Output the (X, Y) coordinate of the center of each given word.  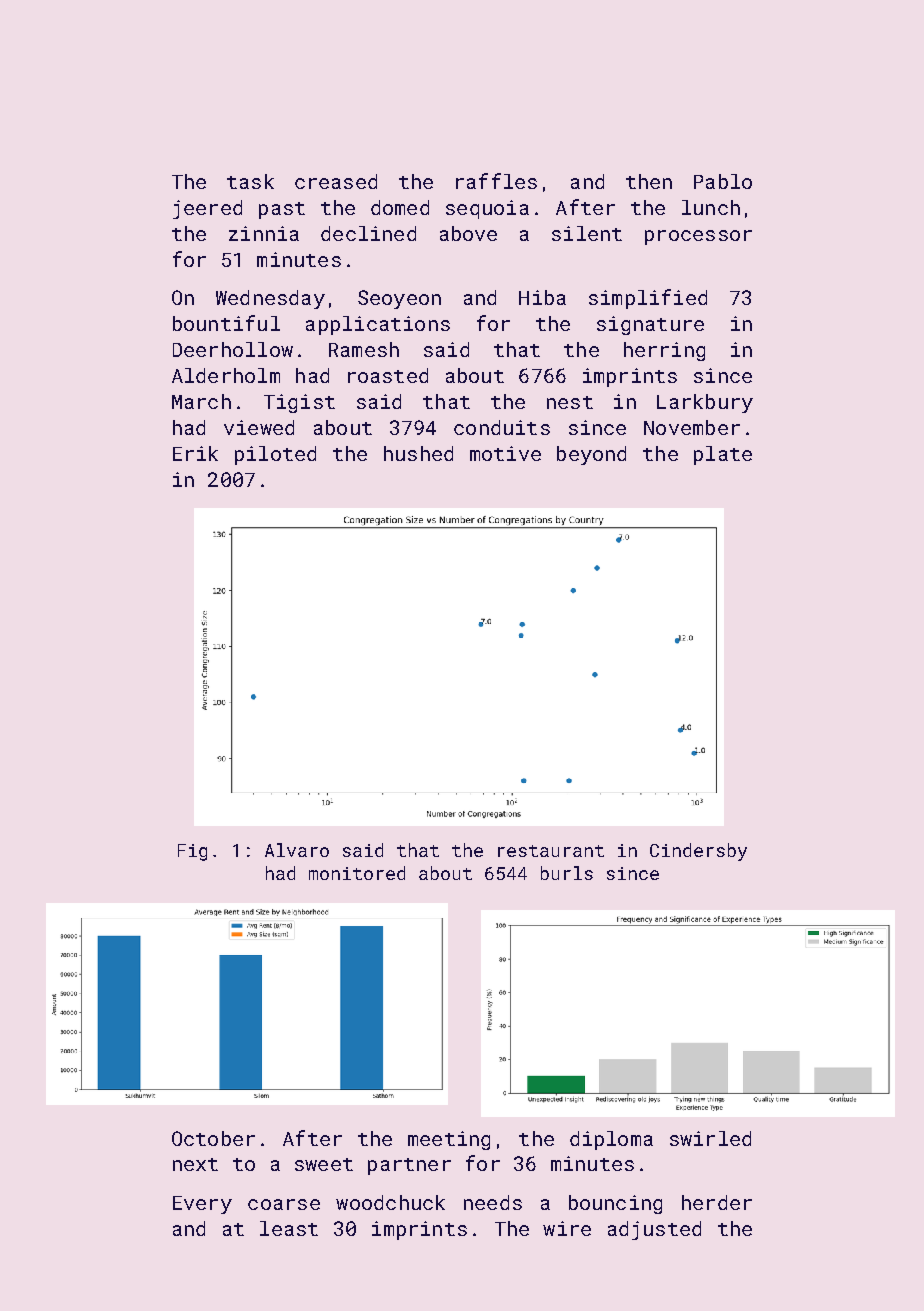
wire (567, 1228)
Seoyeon (399, 299)
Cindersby (698, 852)
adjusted (654, 1230)
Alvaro (297, 850)
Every (202, 1205)
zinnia (264, 233)
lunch (711, 207)
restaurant (551, 851)
